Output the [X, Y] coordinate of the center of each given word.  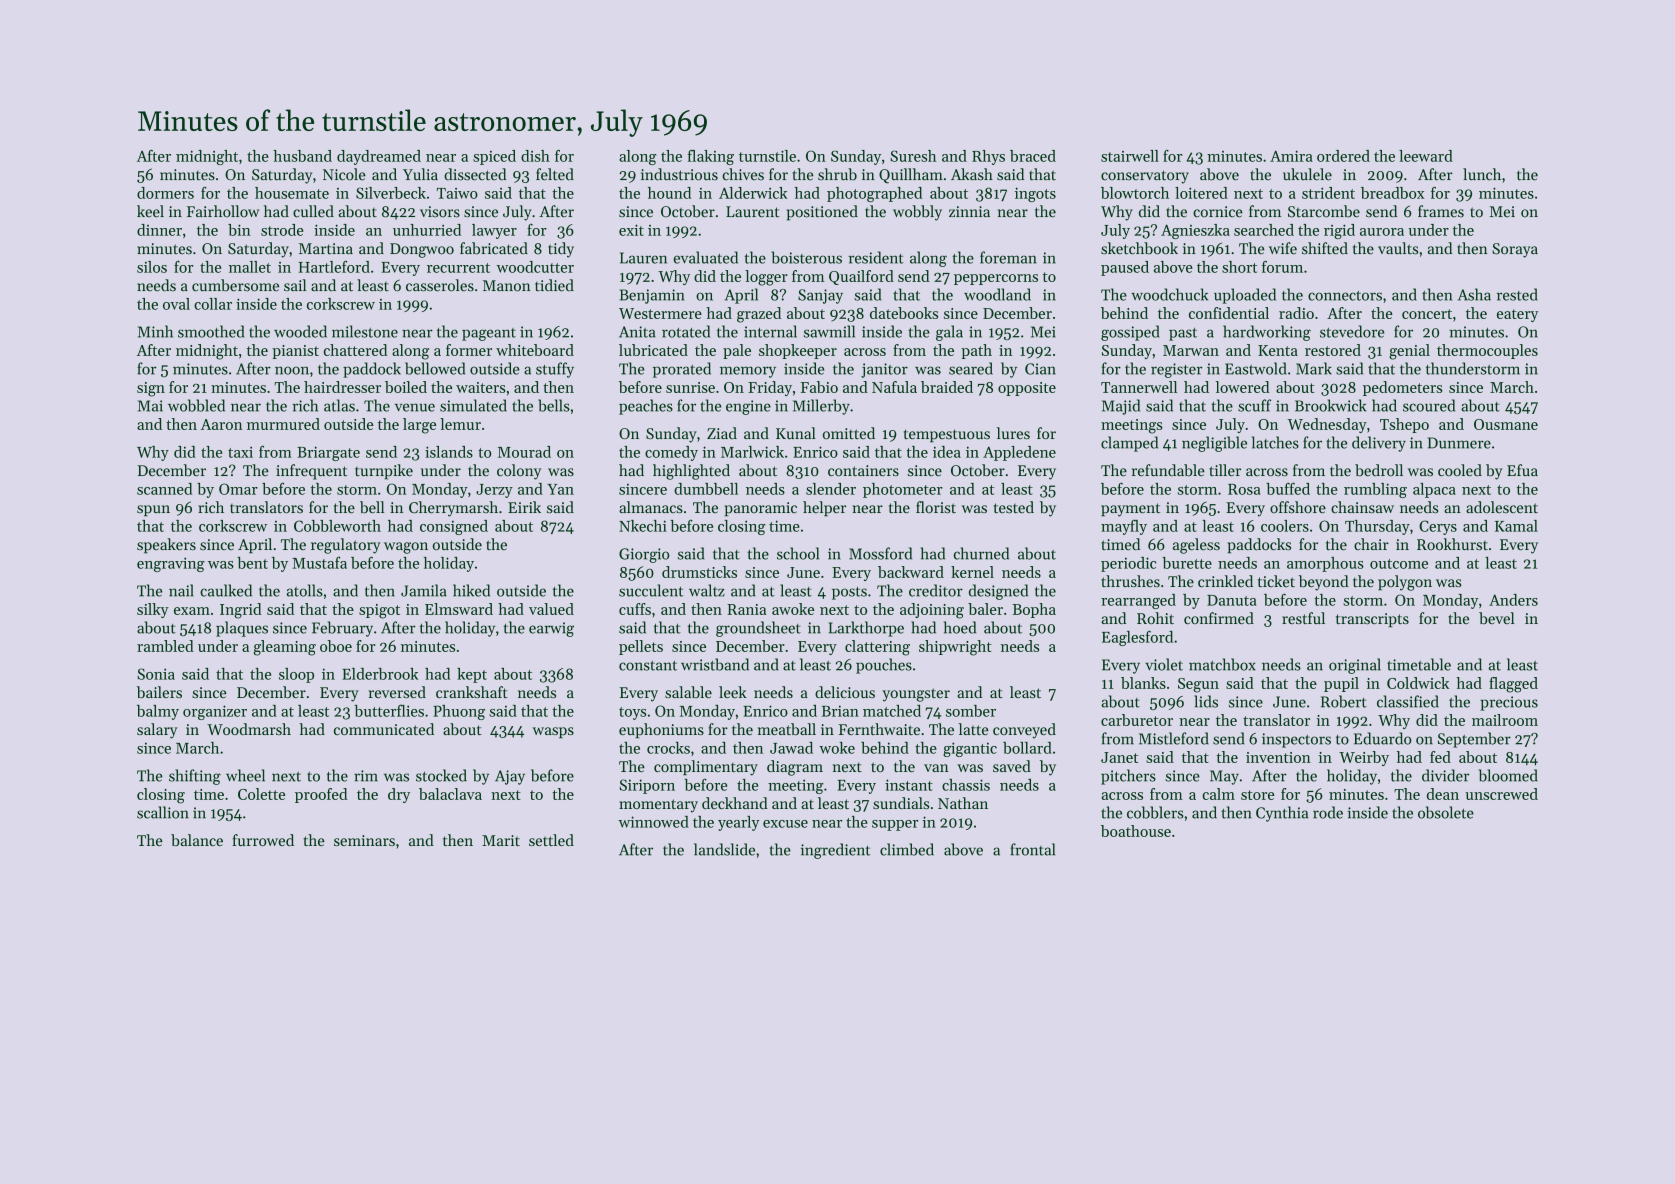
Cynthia [1282, 814]
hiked [471, 590]
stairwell [1130, 156]
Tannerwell [1139, 387]
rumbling [1375, 490]
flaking [711, 157]
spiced [494, 157]
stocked [441, 775]
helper [824, 509]
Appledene [1019, 453]
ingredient [836, 851]
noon [292, 370]
